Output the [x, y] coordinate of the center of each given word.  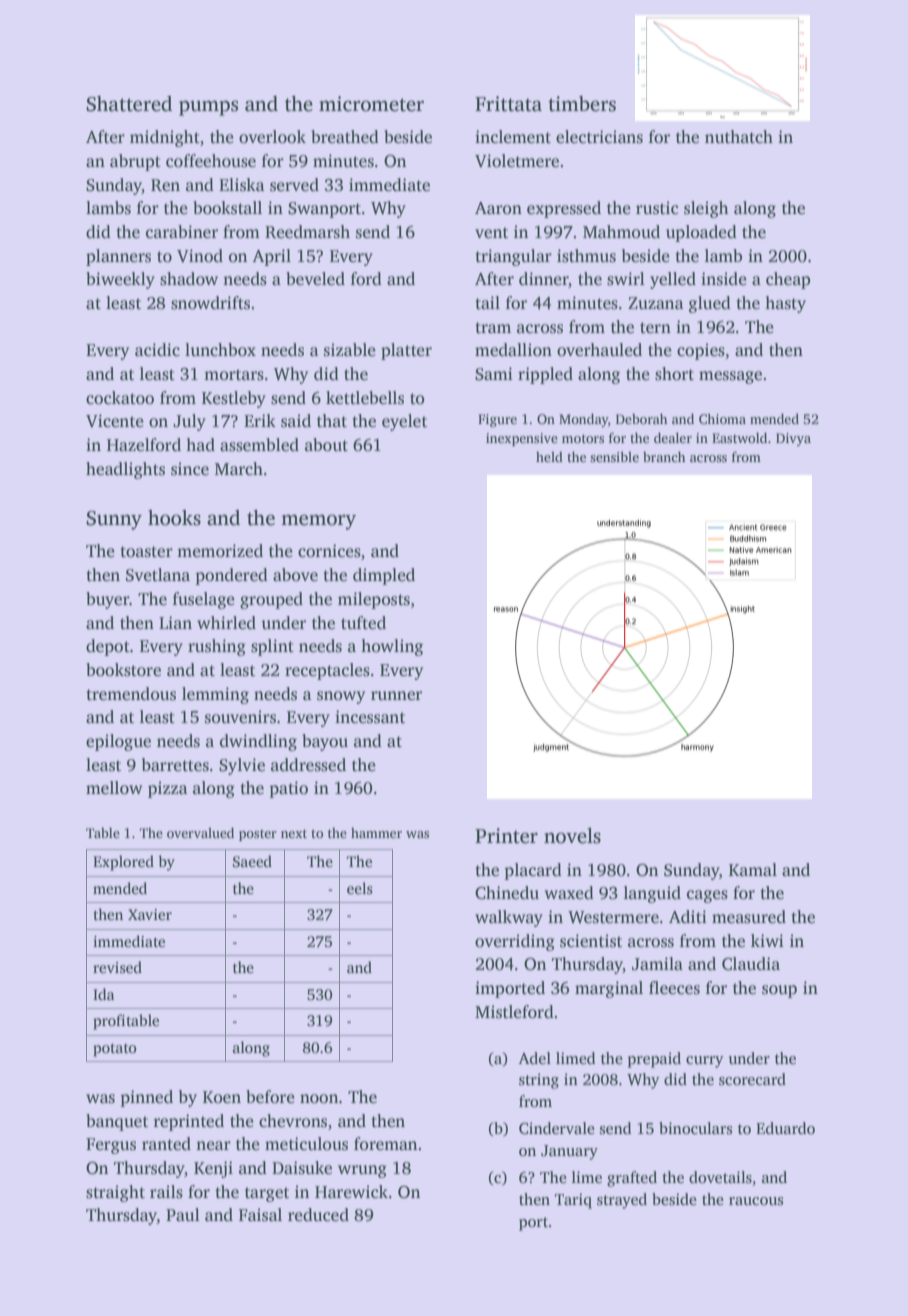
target [267, 1194]
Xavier [150, 914]
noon [319, 1099]
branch [664, 456]
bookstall [227, 208]
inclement [513, 137]
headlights [125, 470]
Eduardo [785, 1128]
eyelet [404, 422]
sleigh [706, 209]
